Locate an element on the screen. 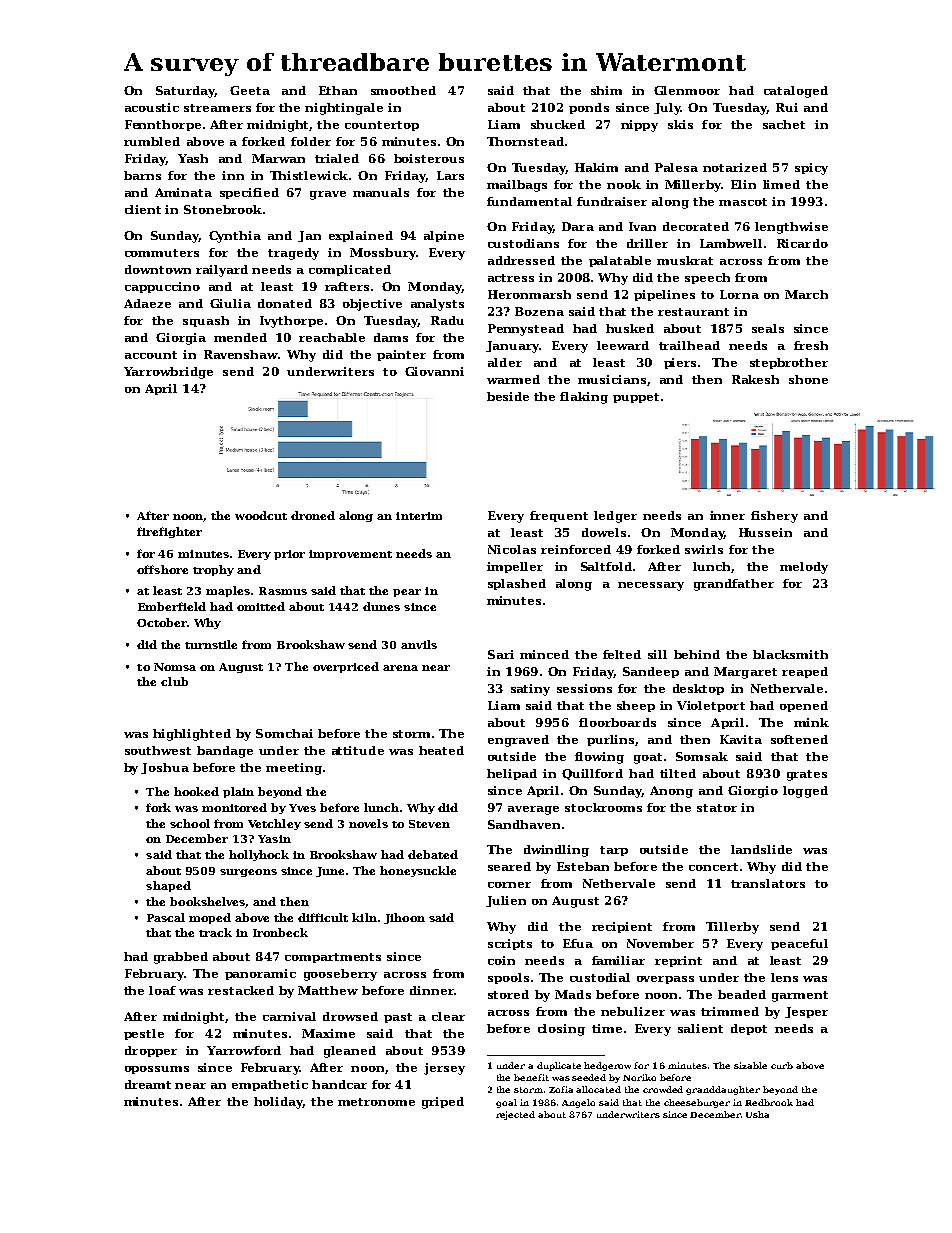 Image resolution: width=952 pixels, height=1233 pixels. swirls is located at coordinates (704, 549).
